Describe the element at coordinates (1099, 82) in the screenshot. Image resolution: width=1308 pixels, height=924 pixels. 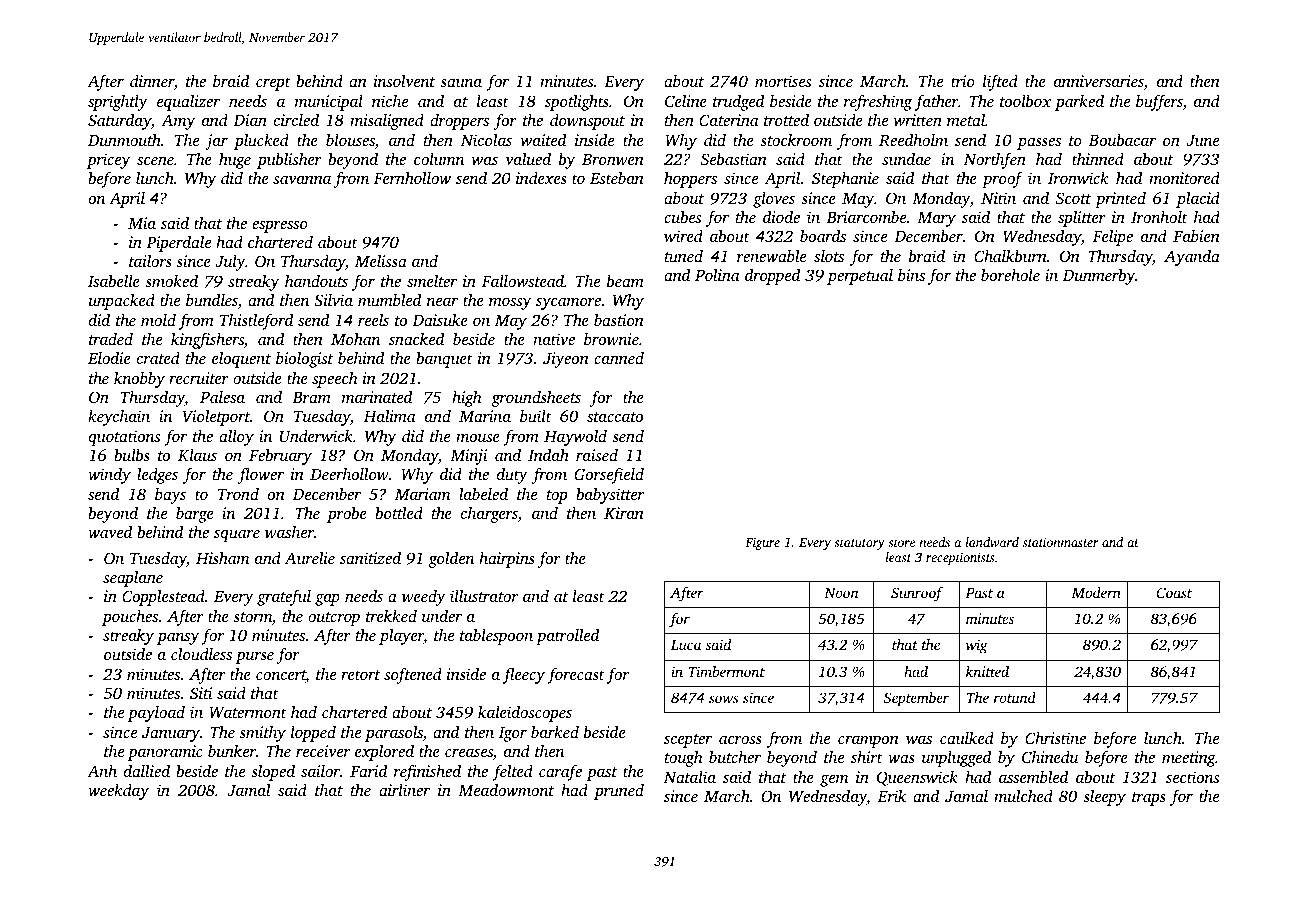
I see `anniversaries` at that location.
